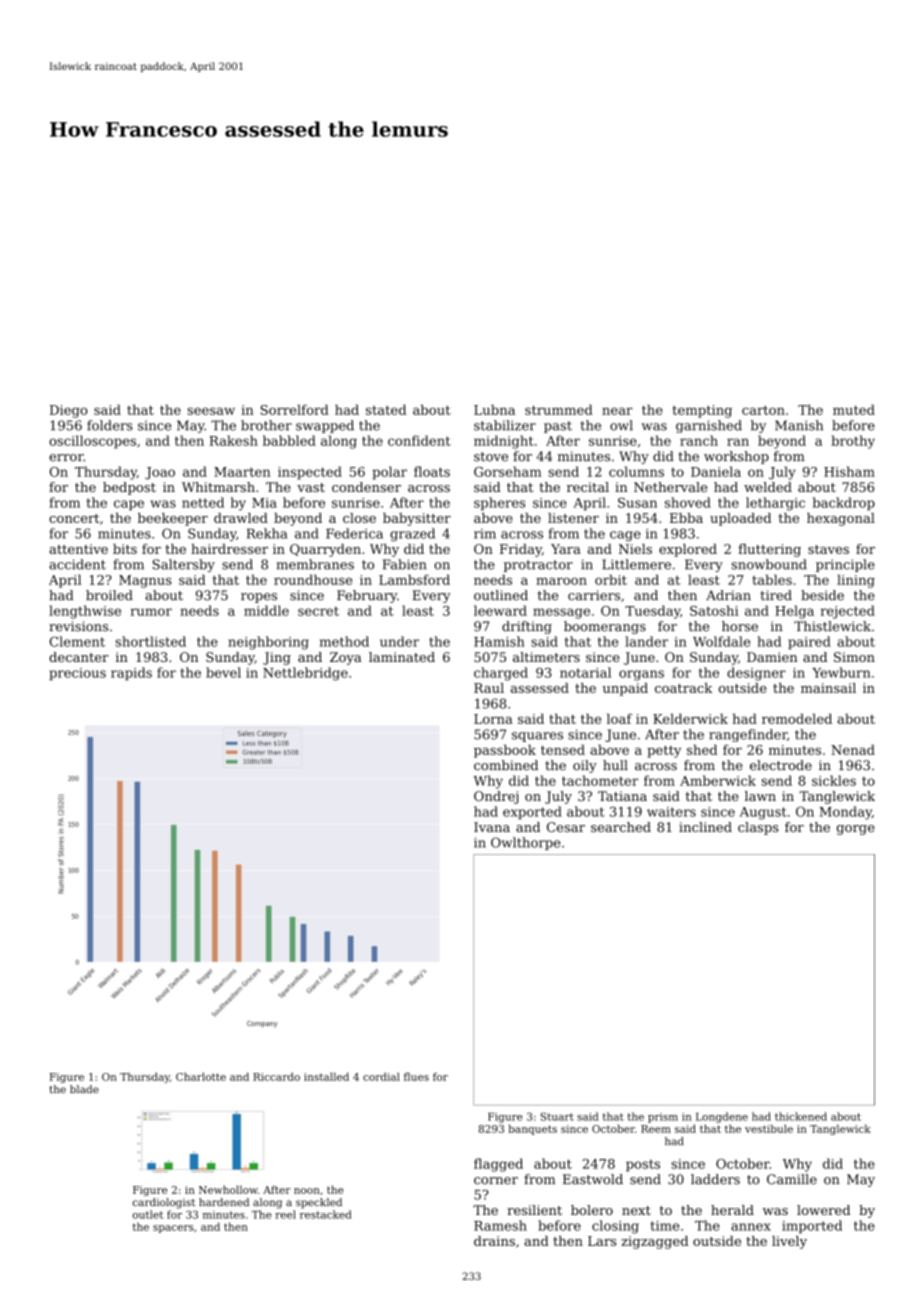 The height and width of the page is (1308, 924). Describe the element at coordinates (414, 579) in the page. I see `Lambsford` at that location.
